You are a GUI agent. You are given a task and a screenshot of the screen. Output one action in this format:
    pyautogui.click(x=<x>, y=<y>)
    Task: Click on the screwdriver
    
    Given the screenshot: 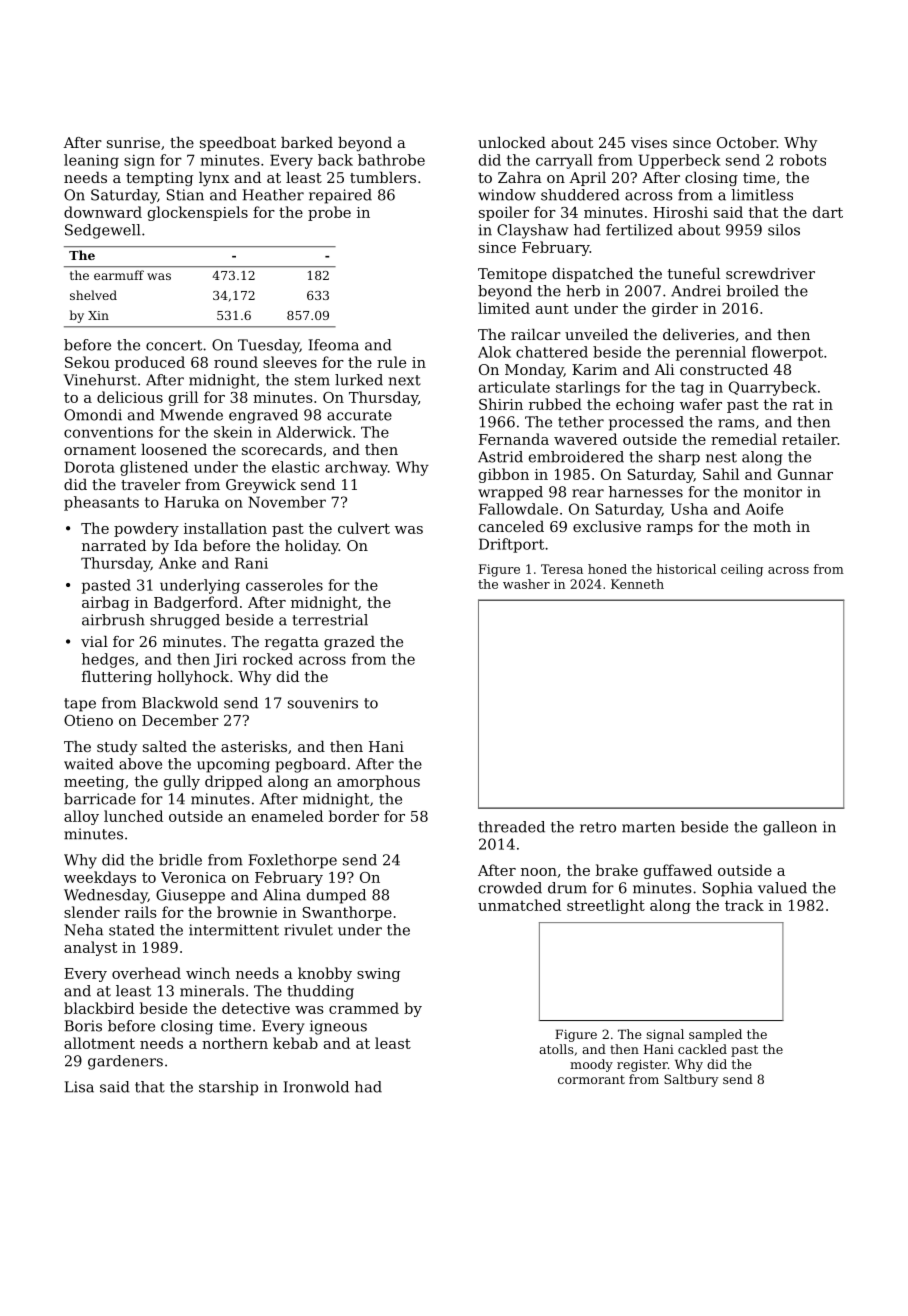 What is the action you would take?
    pyautogui.click(x=770, y=273)
